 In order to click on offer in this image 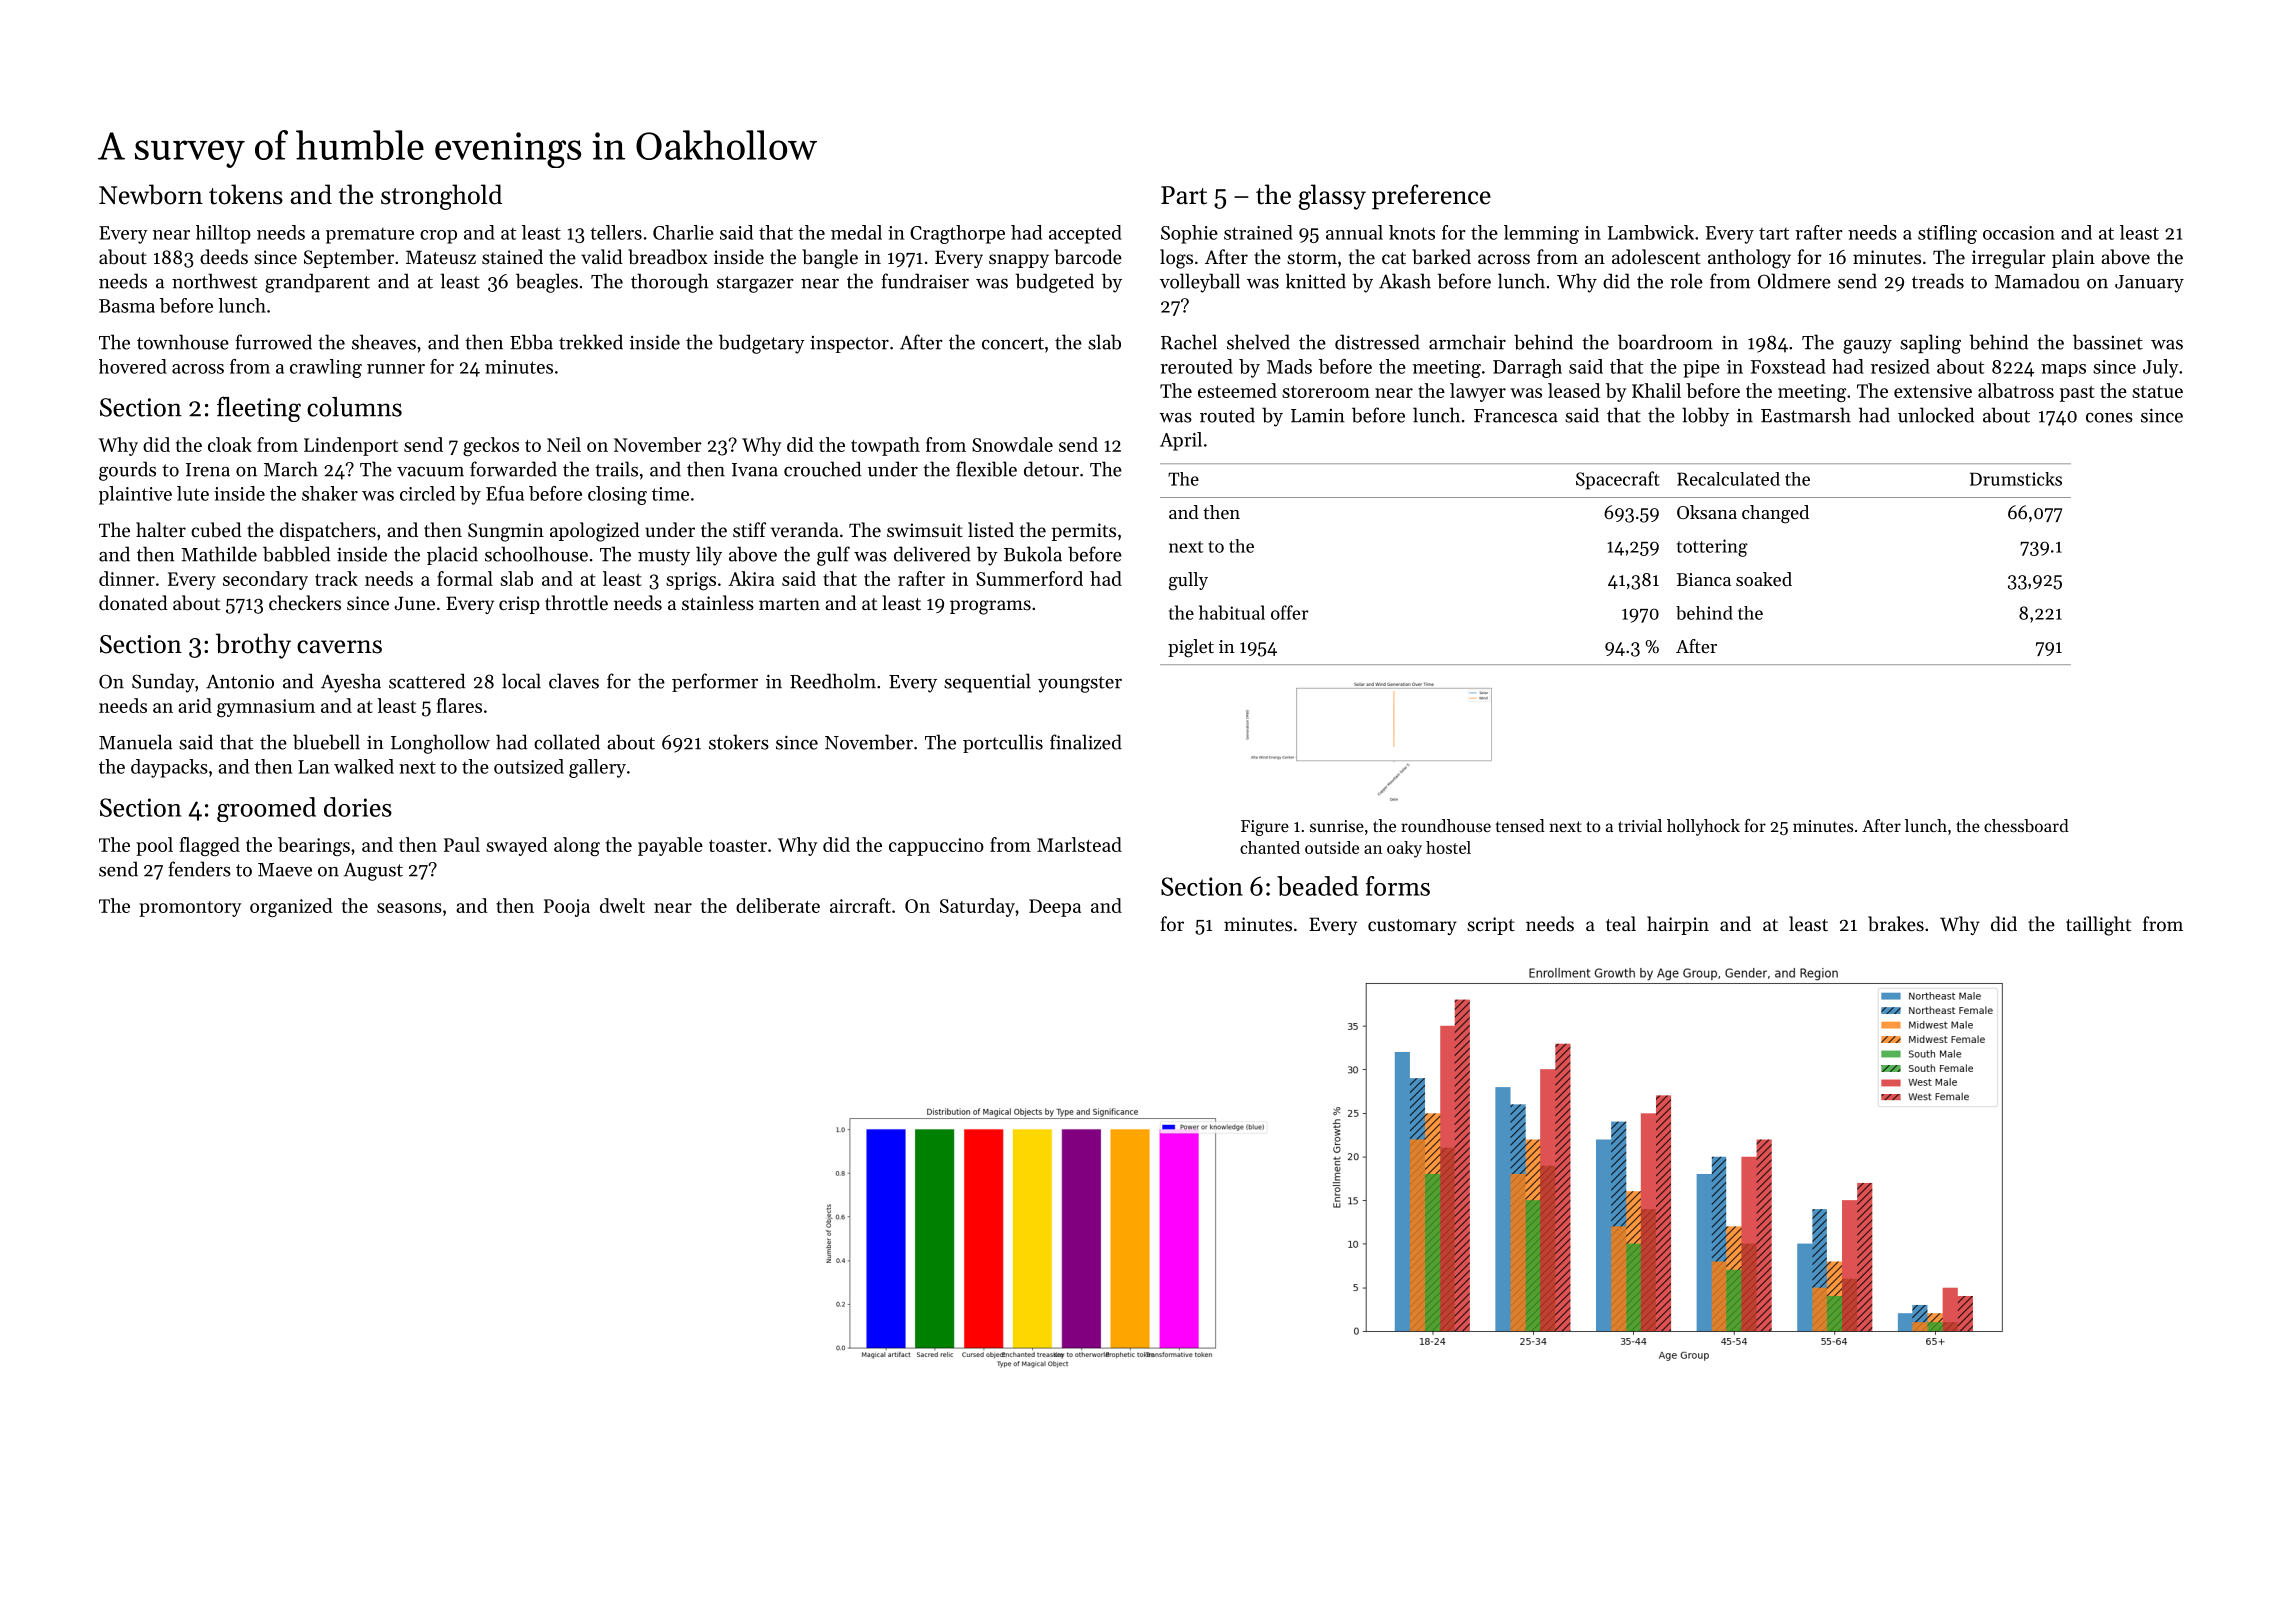, I will do `click(1290, 612)`.
